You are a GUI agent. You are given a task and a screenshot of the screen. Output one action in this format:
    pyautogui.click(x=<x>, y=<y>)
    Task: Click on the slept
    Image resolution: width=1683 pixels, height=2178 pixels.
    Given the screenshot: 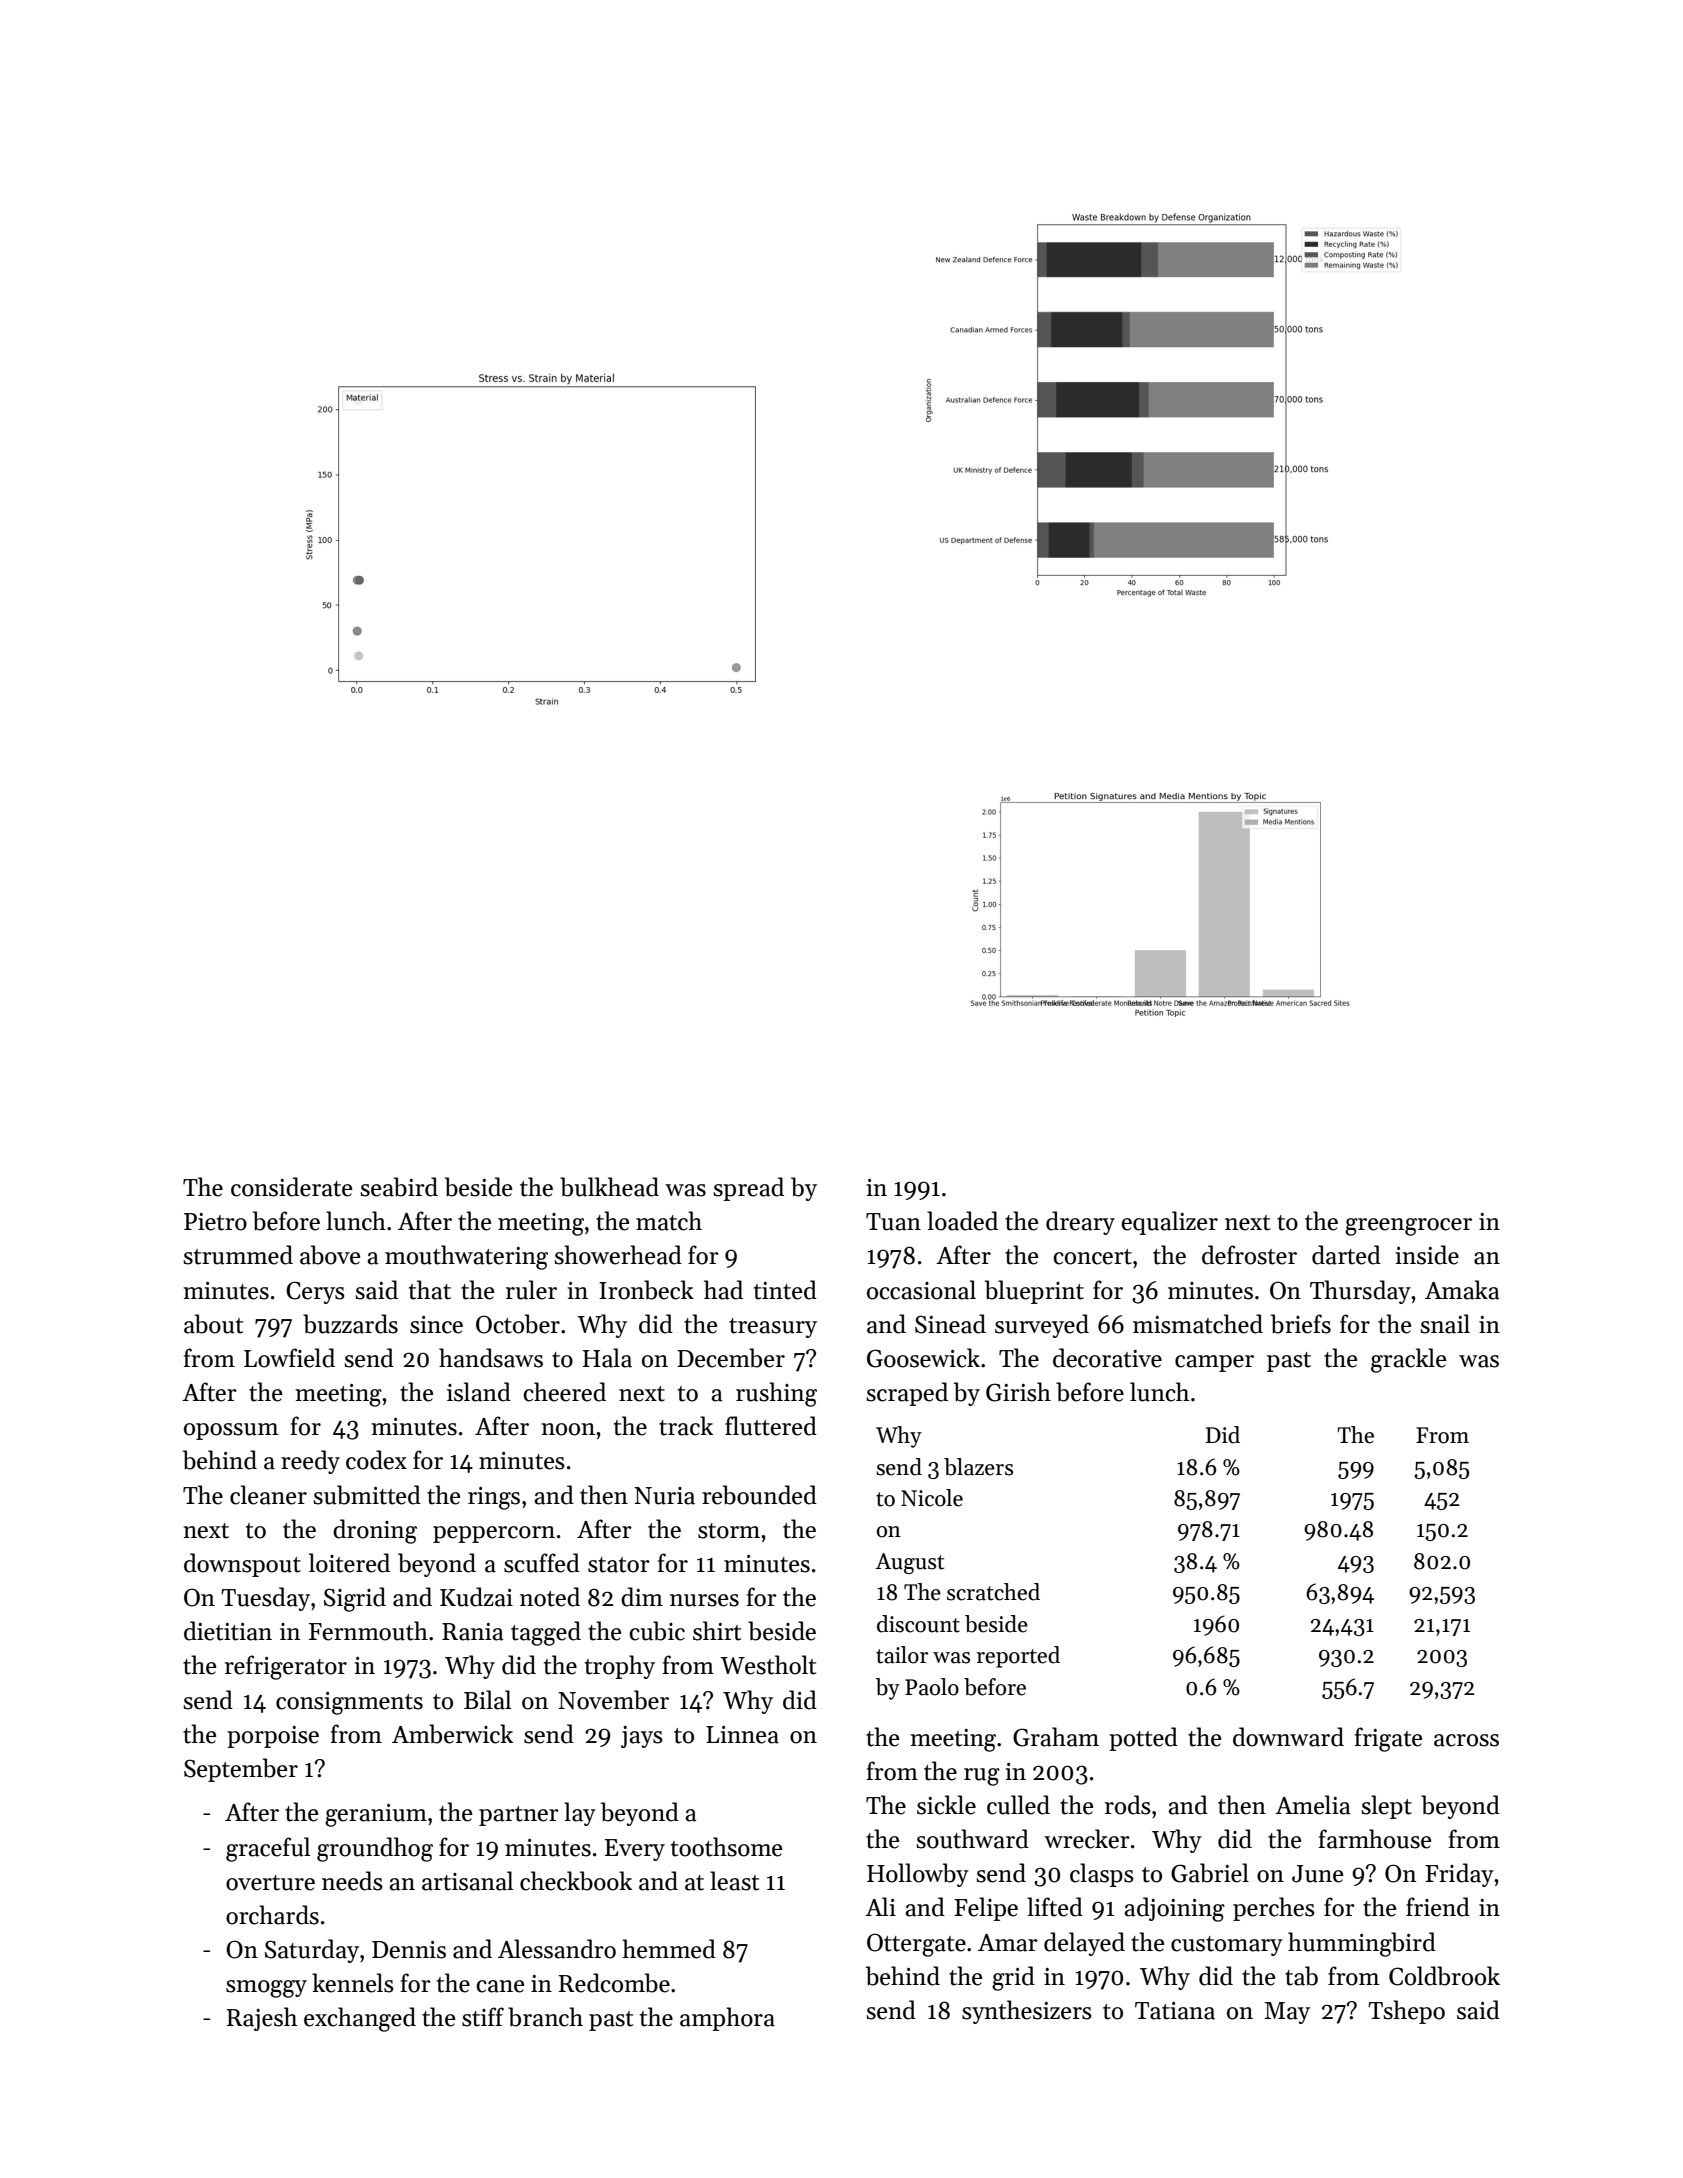 What is the action you would take?
    pyautogui.click(x=1386, y=1807)
